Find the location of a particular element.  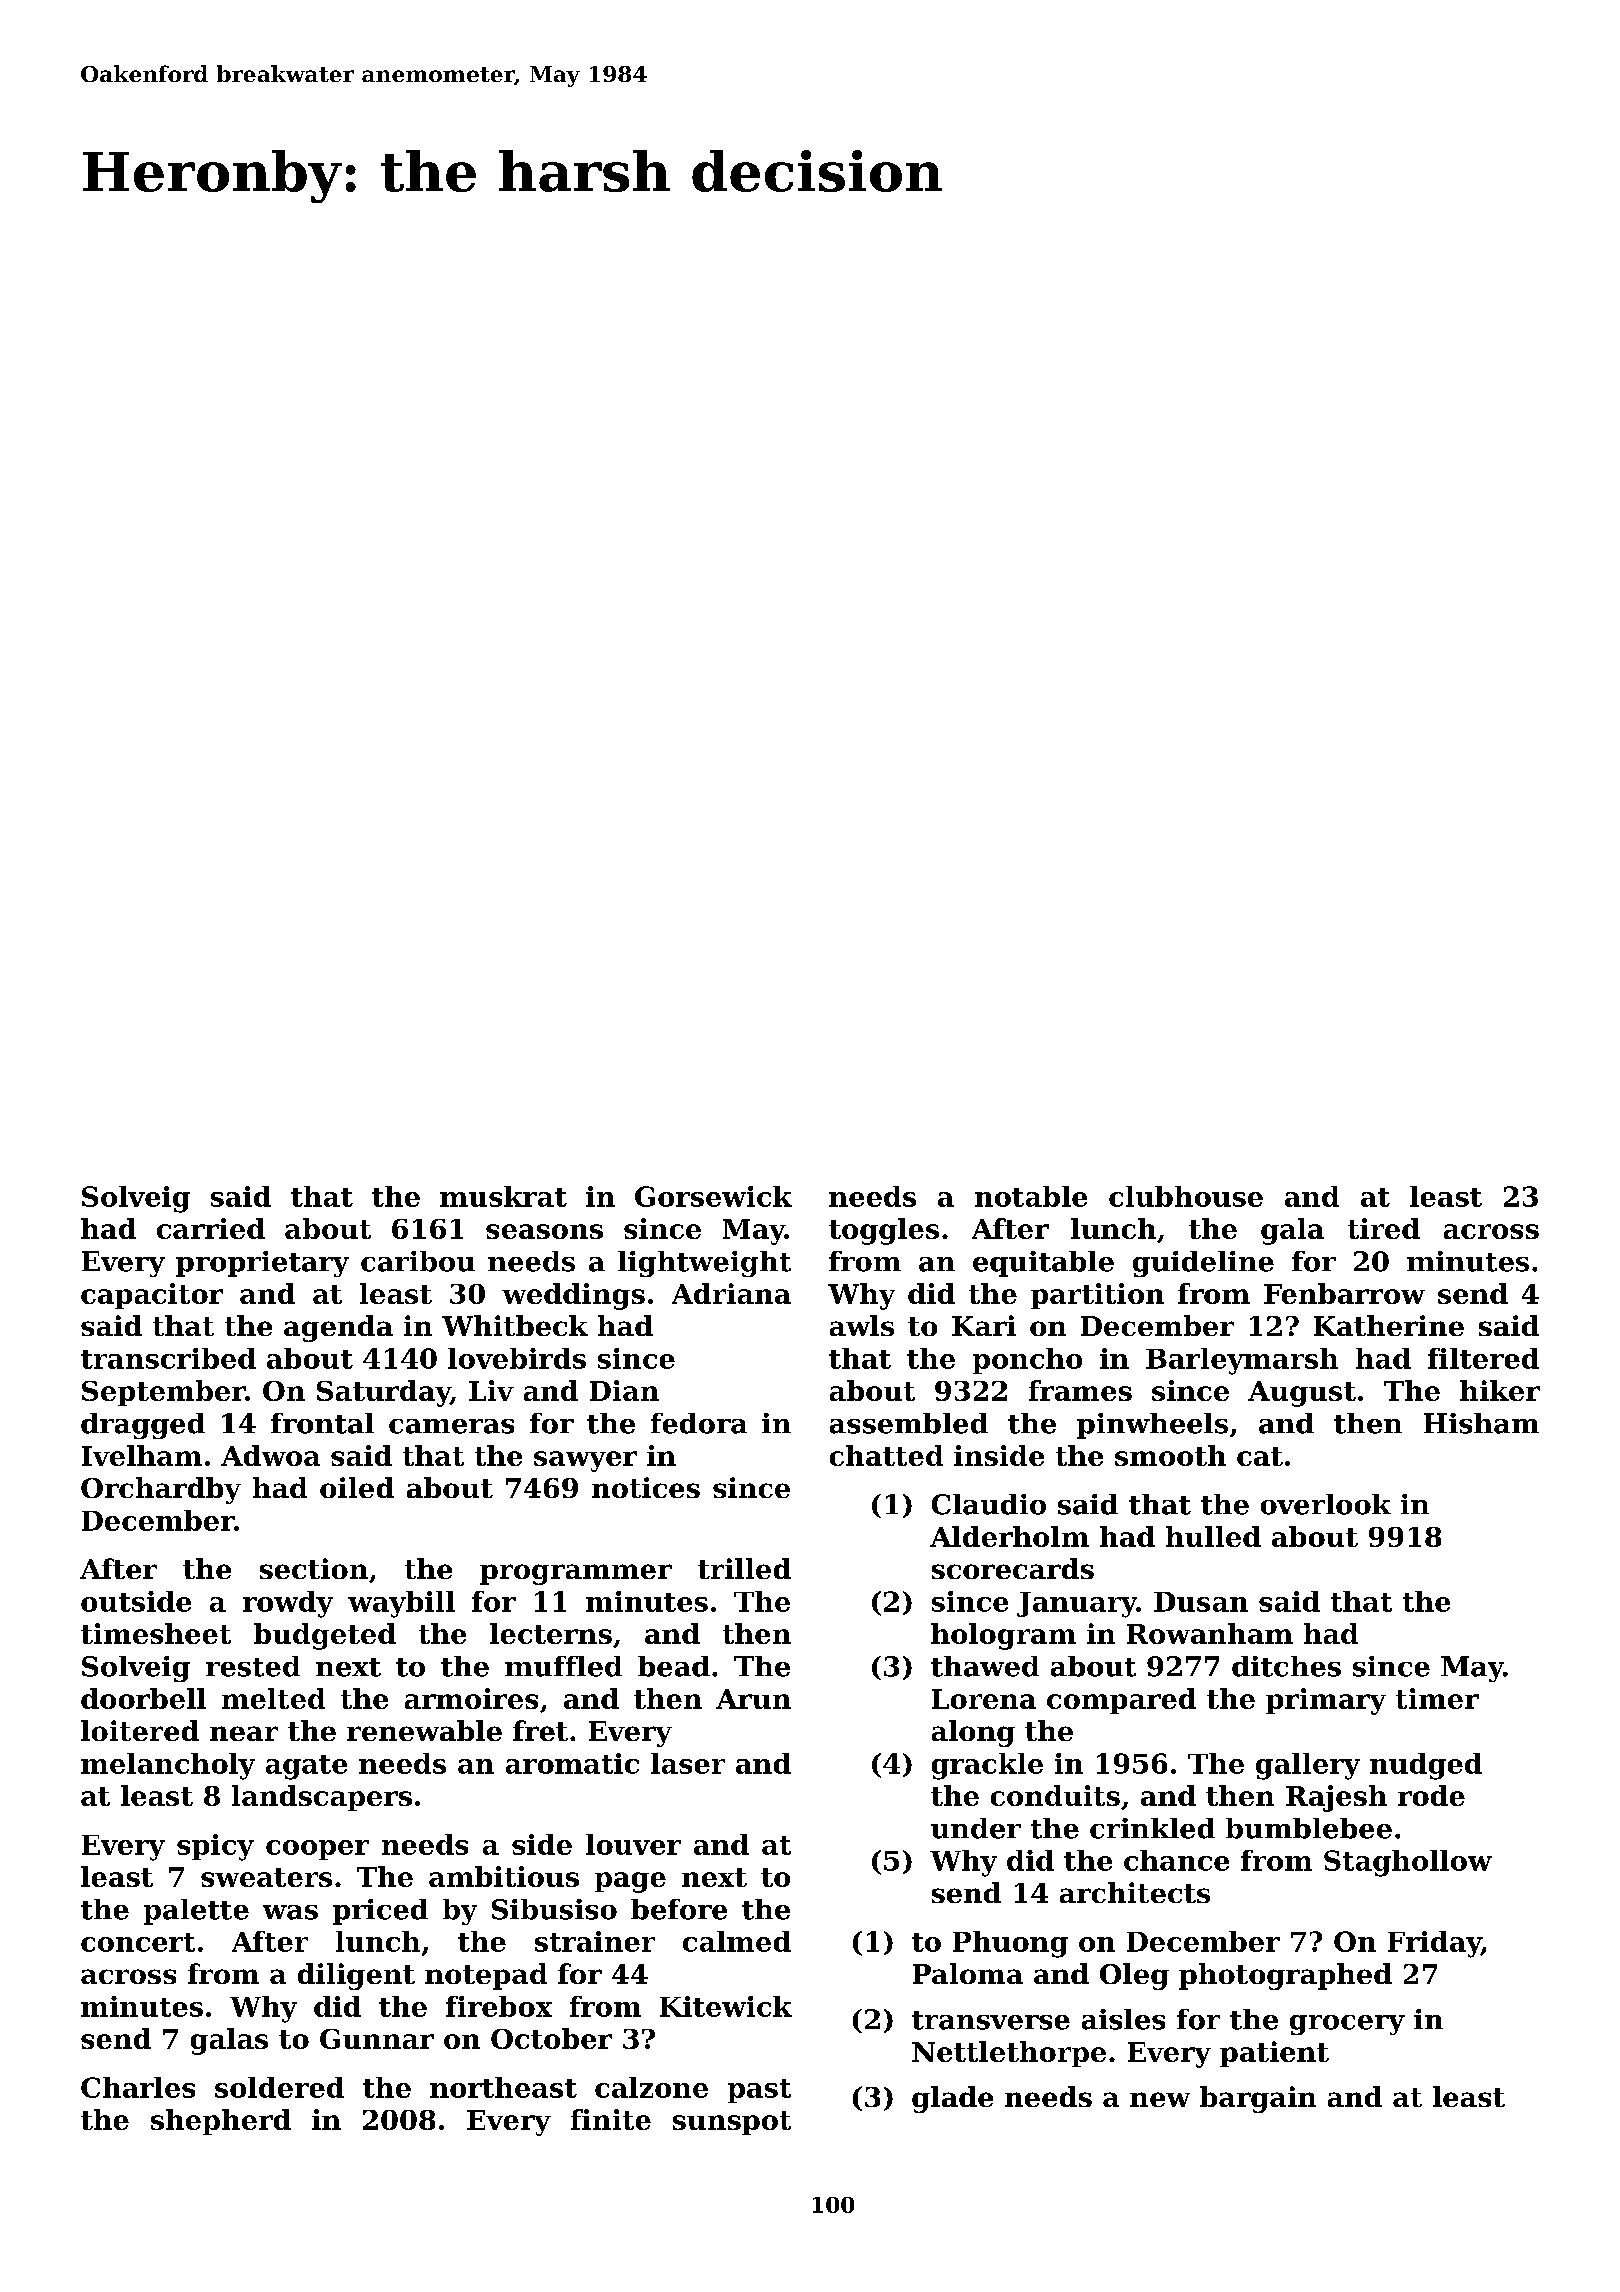

Phuong is located at coordinates (1010, 1944).
